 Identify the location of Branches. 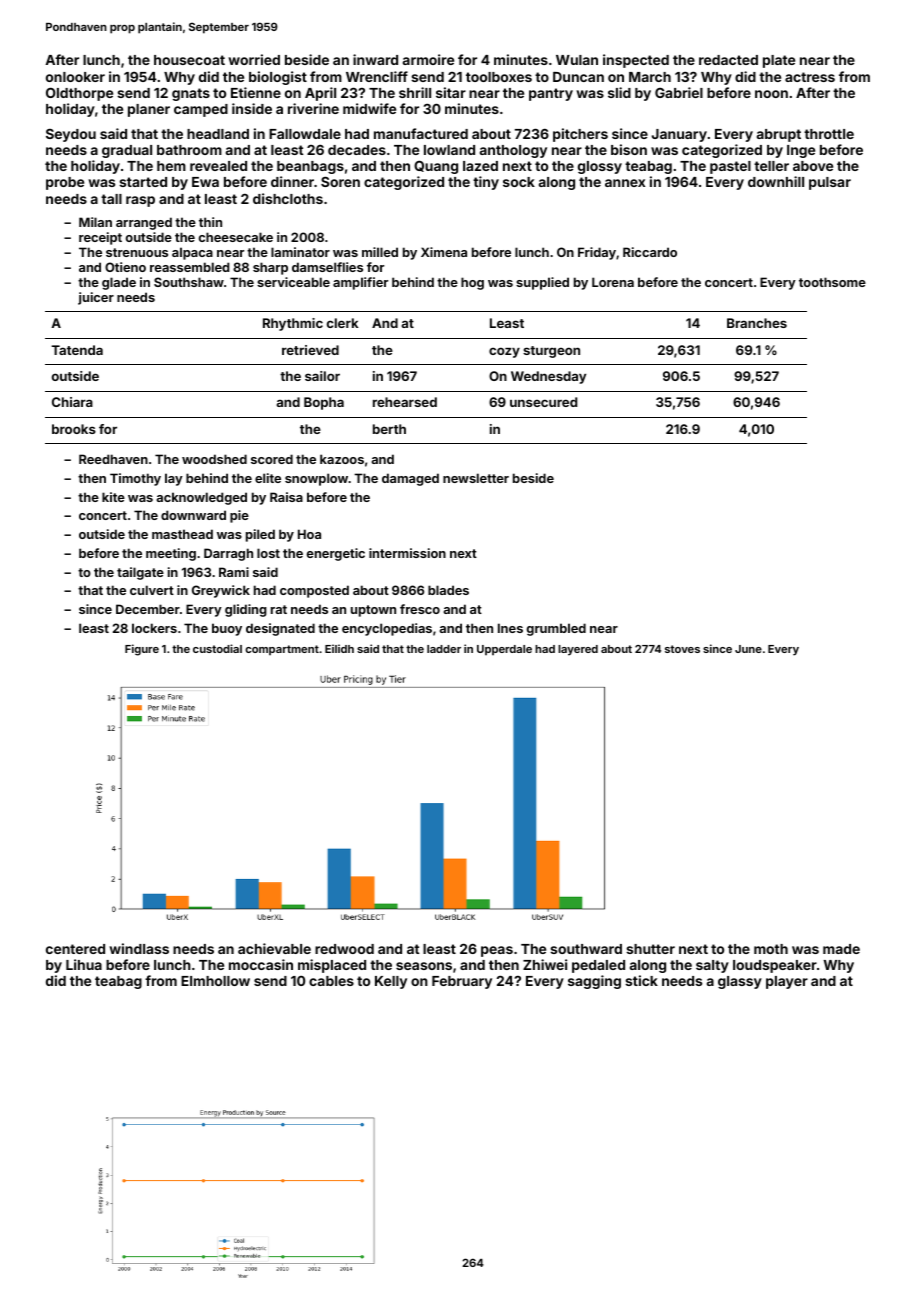
(757, 323).
